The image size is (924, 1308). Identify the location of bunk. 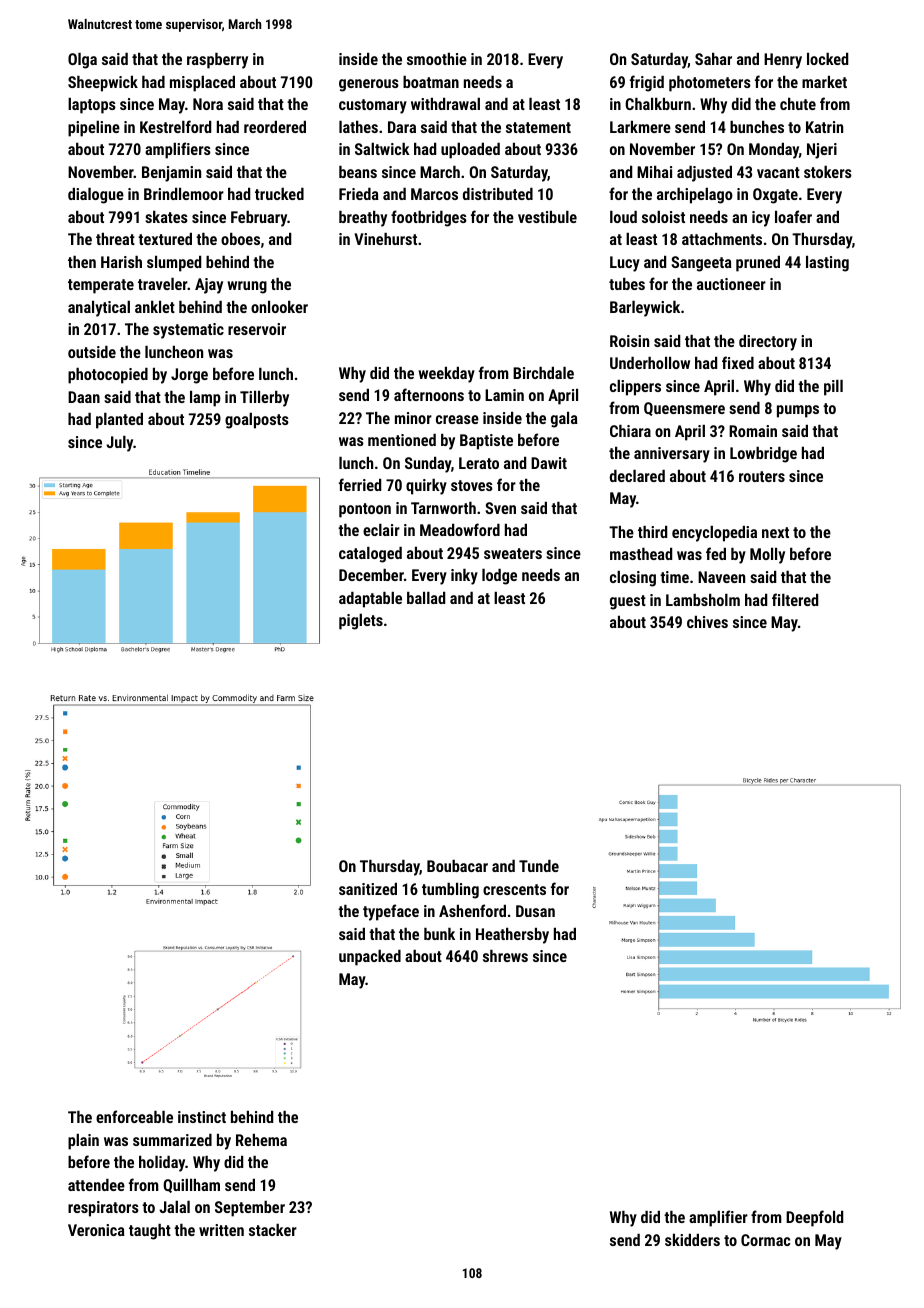
(439, 933).
